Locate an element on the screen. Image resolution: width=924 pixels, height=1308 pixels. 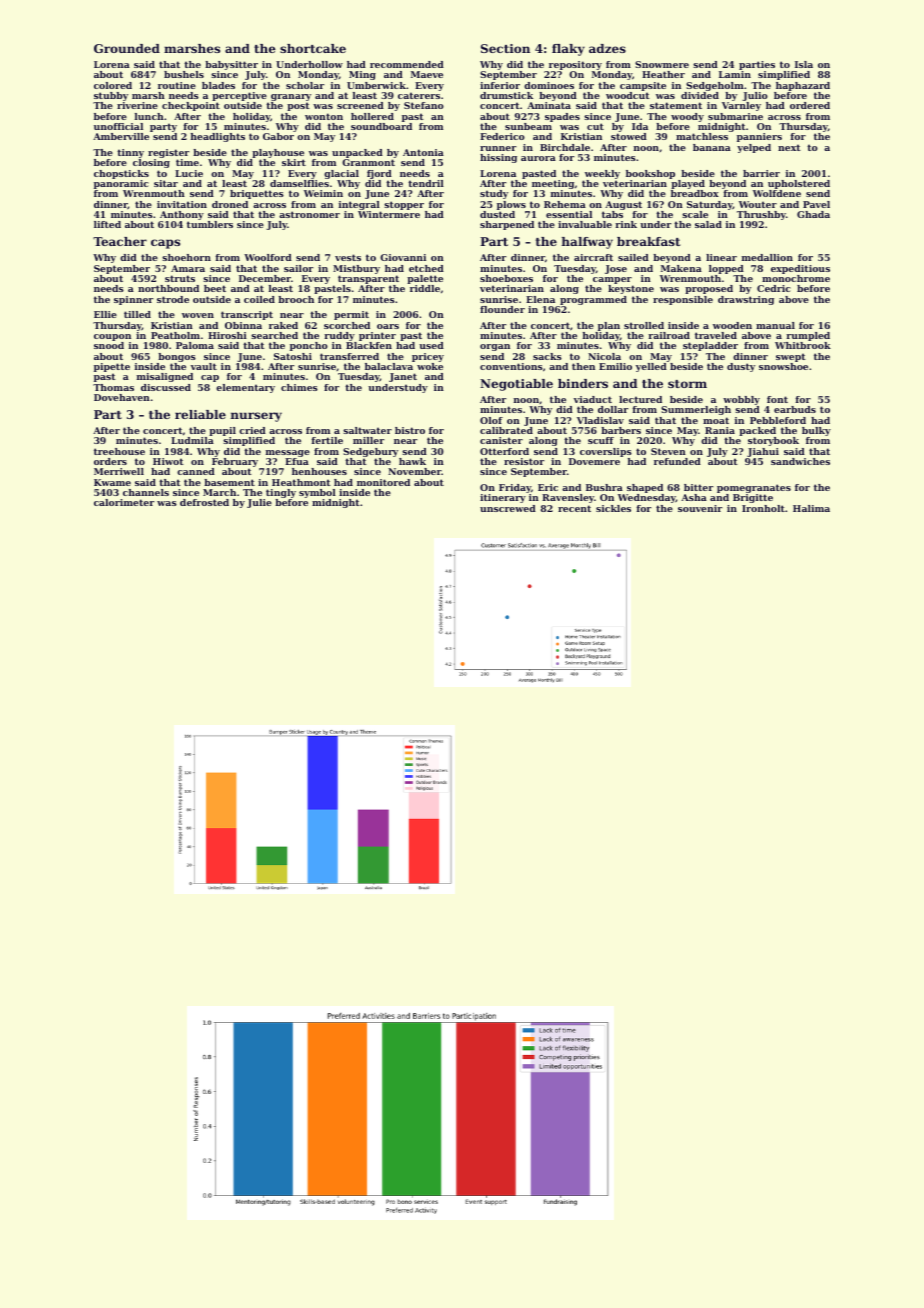
babysitter is located at coordinates (231, 65).
